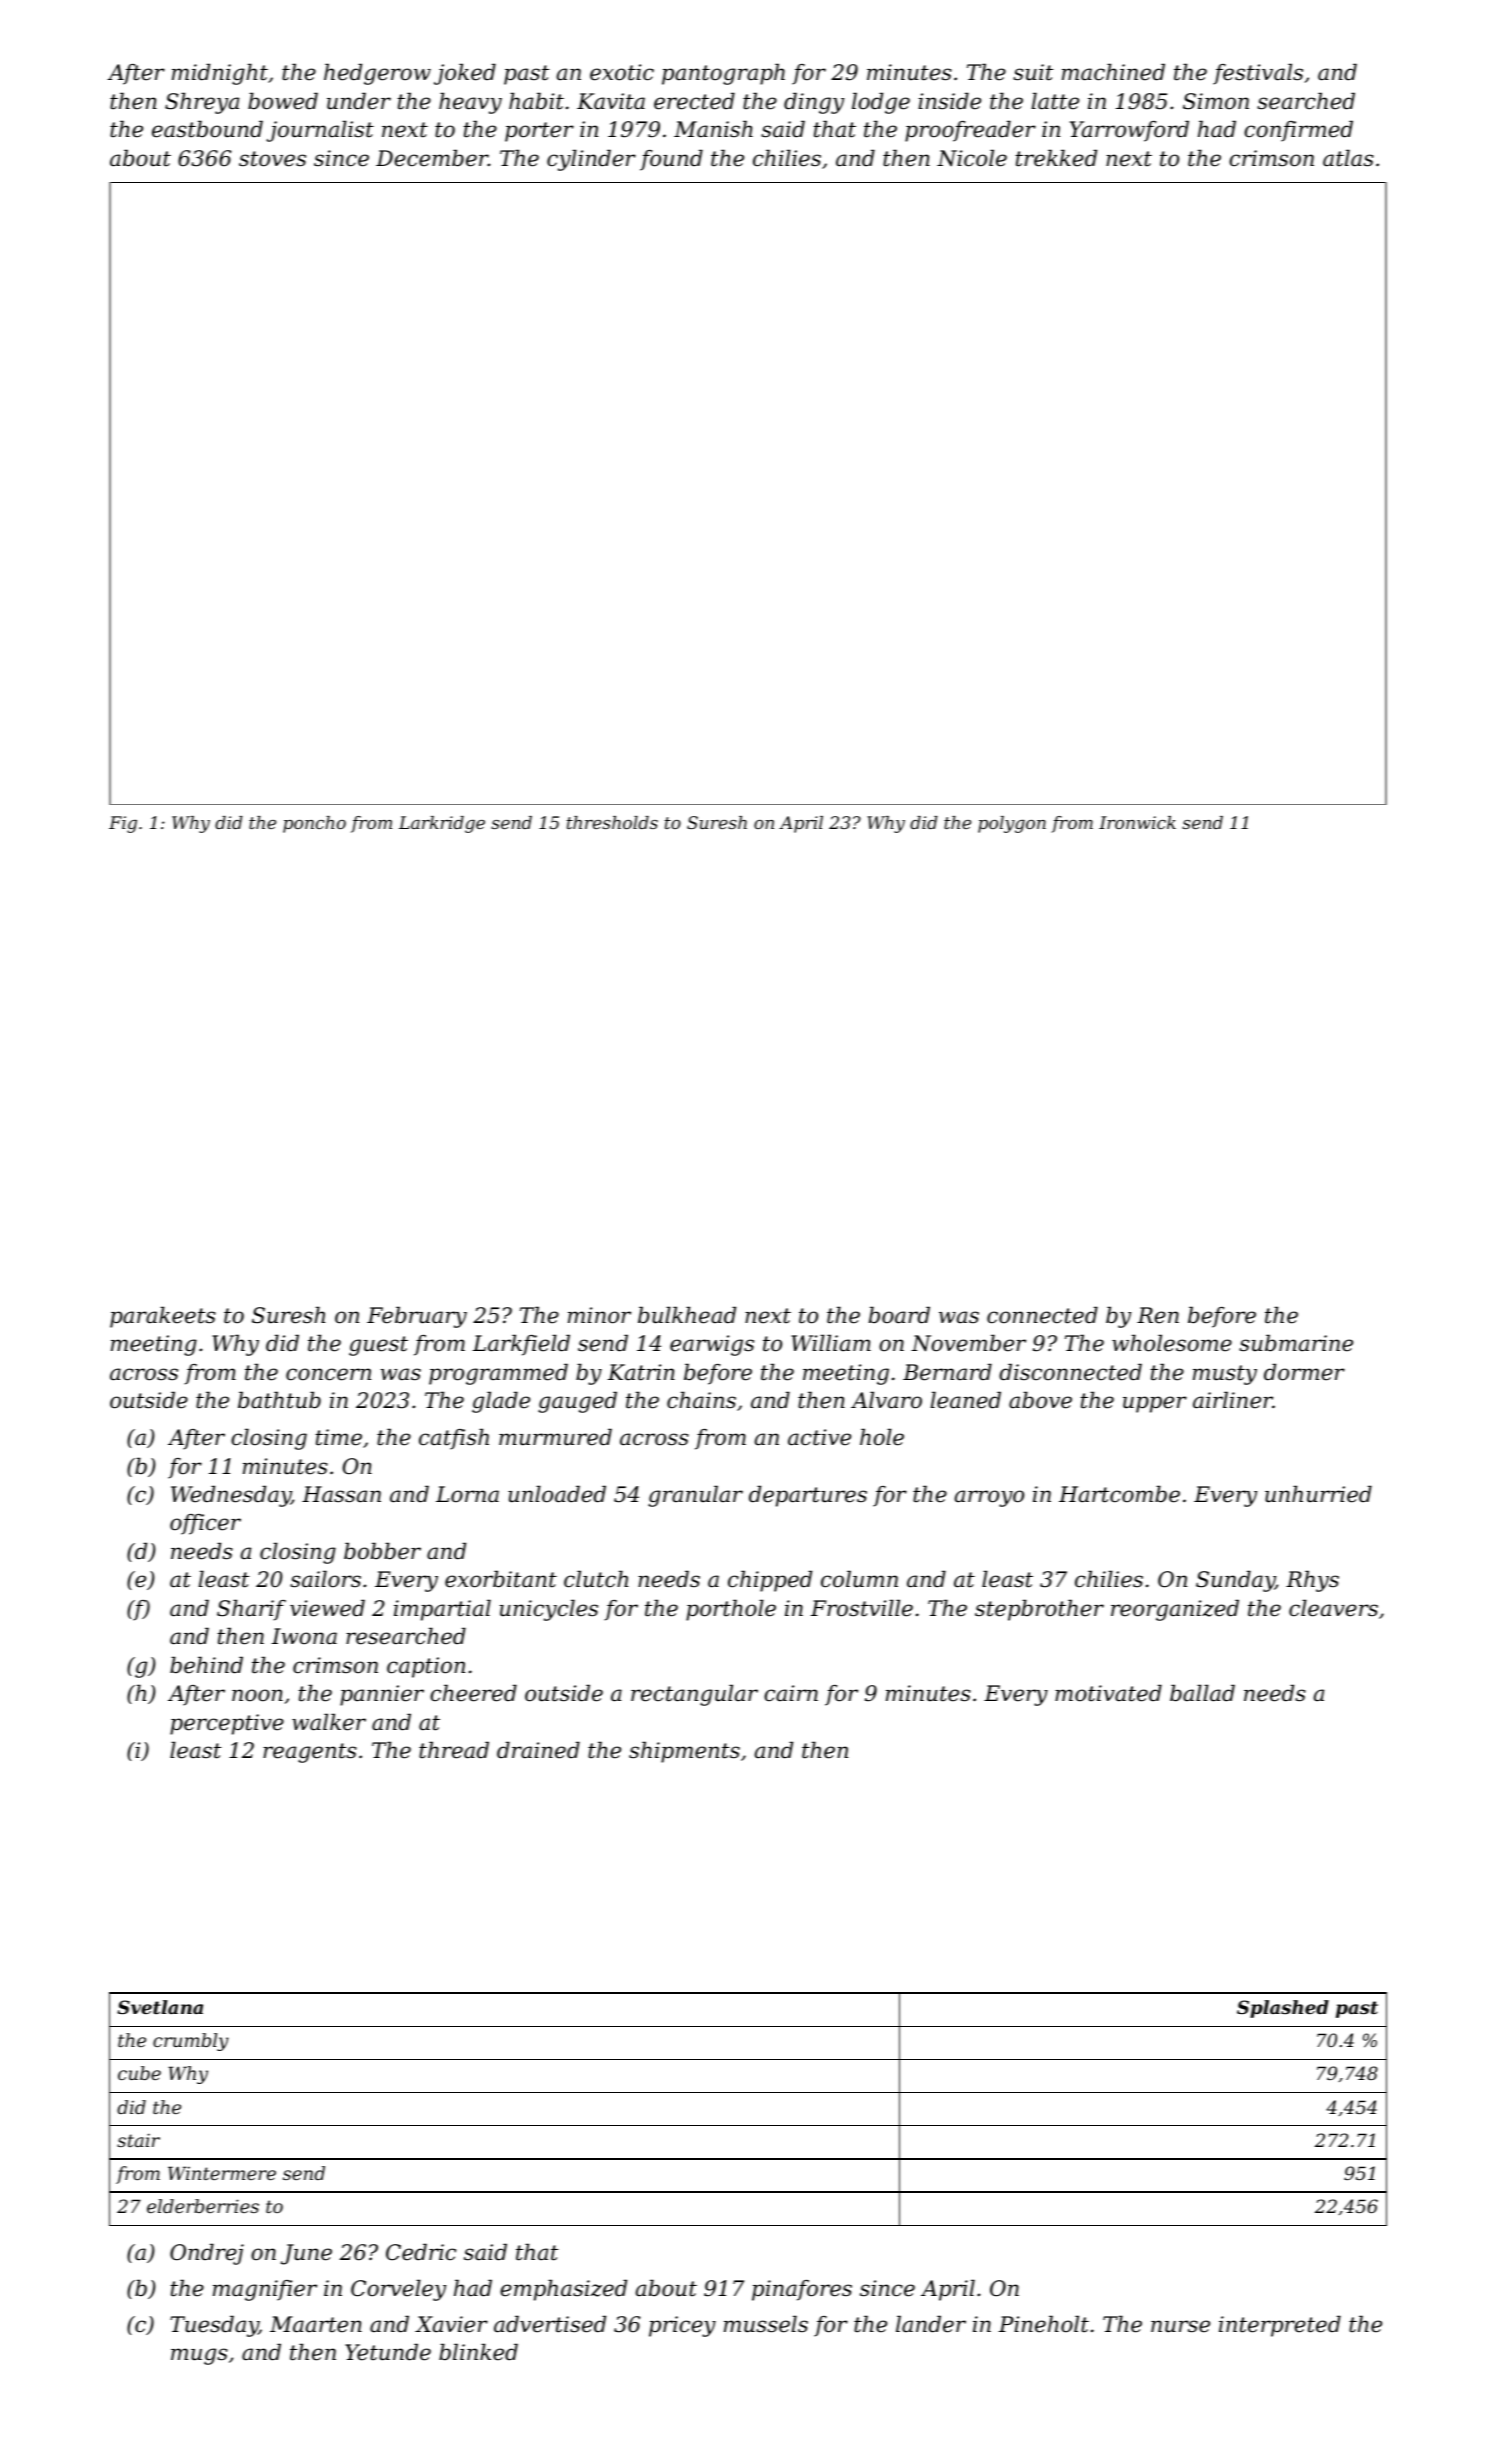 Image resolution: width=1496 pixels, height=2464 pixels. Describe the element at coordinates (478, 2352) in the page. I see `blinked` at that location.
